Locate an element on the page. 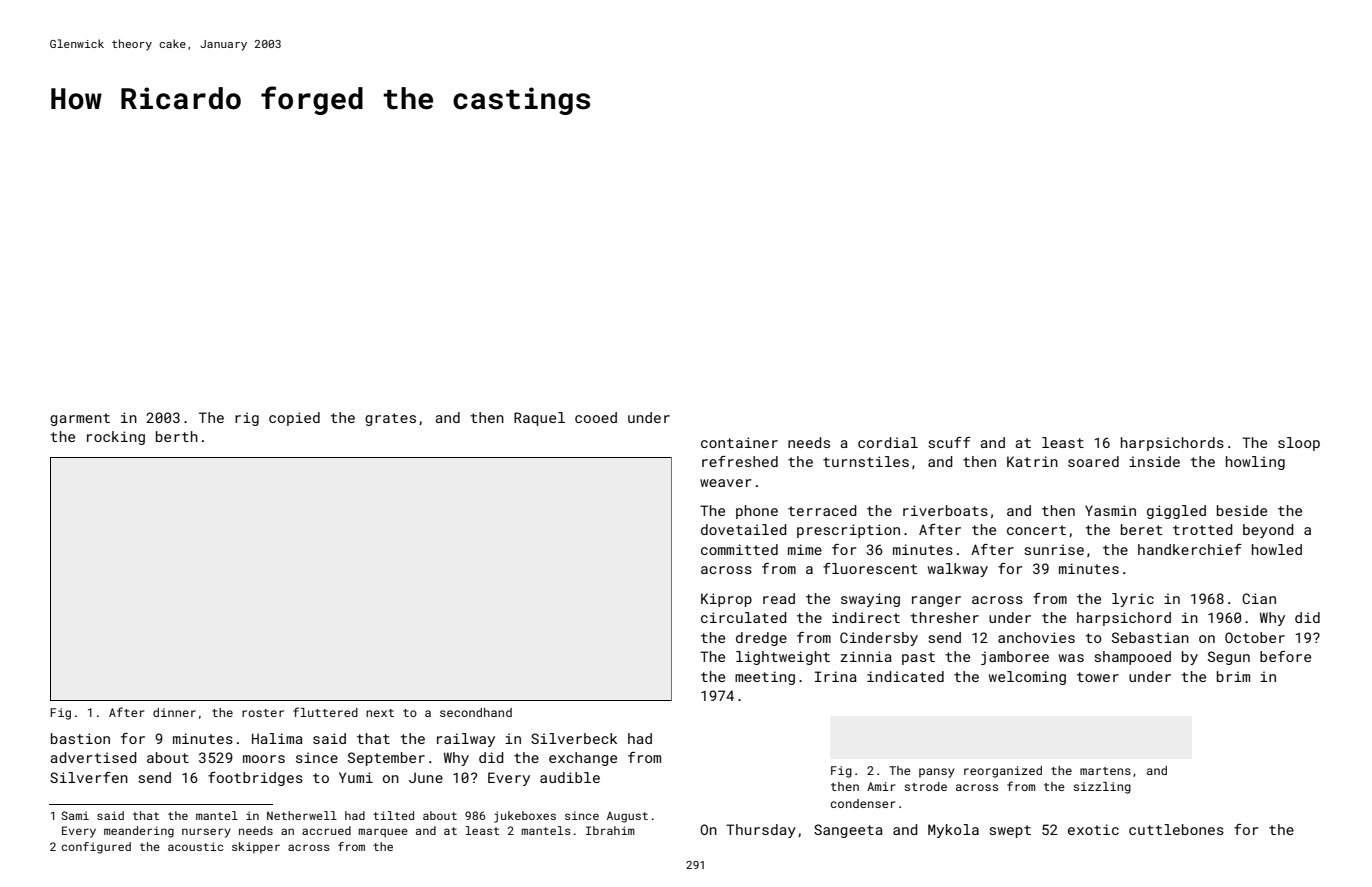 The height and width of the page is (887, 1372). jukeboxes is located at coordinates (525, 817).
